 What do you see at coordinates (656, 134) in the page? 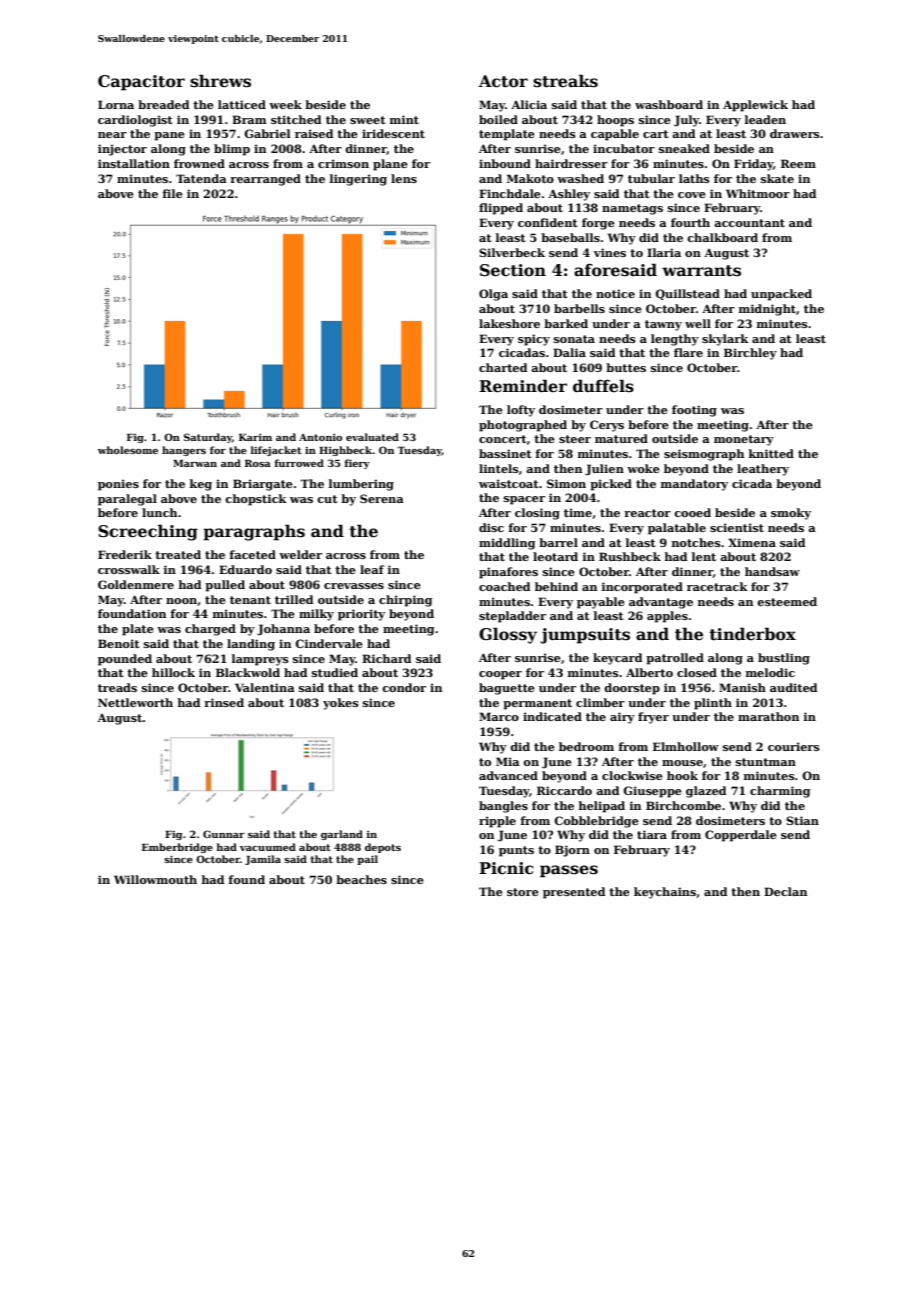
I see `cart` at bounding box center [656, 134].
